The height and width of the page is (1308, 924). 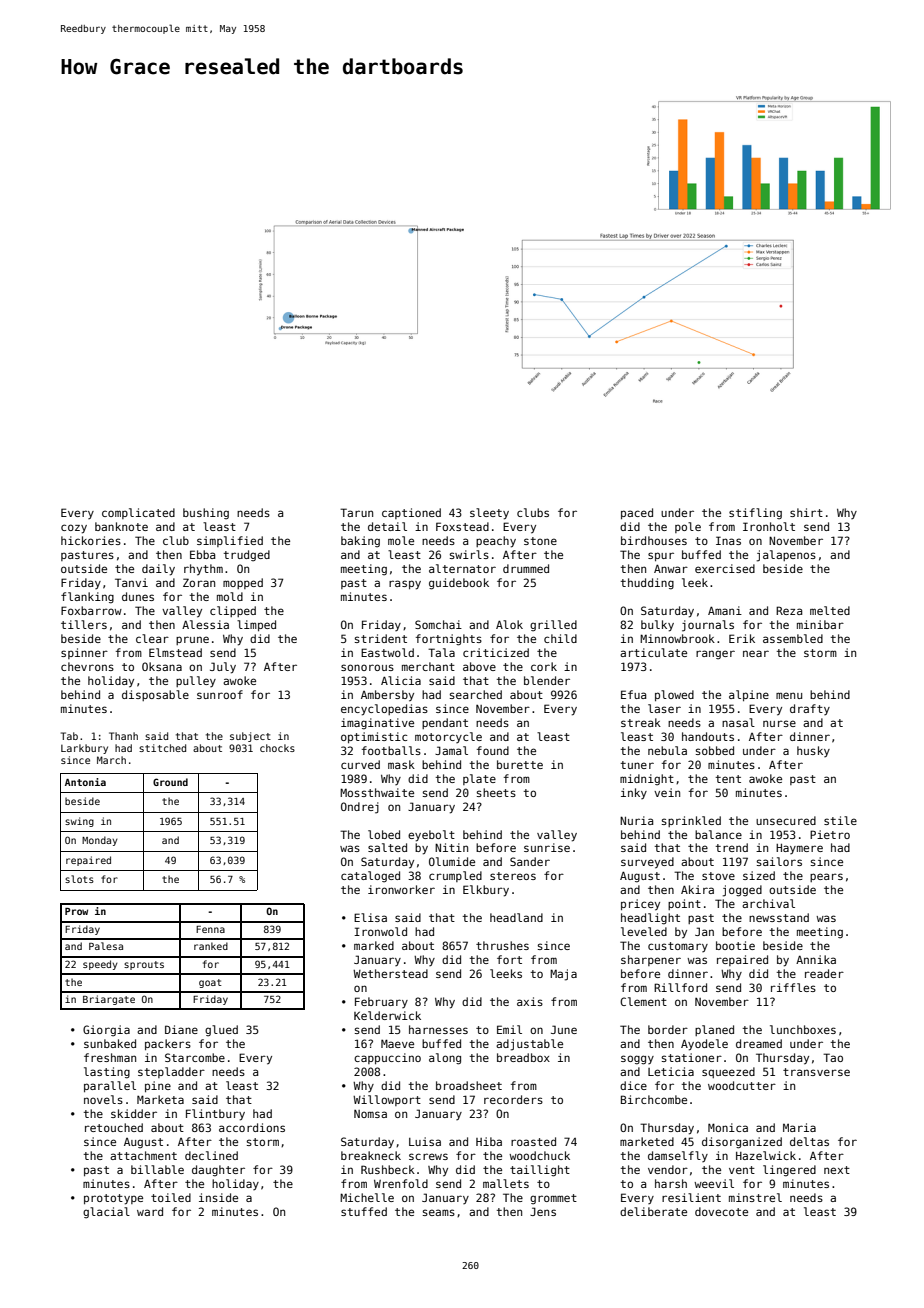 I want to click on headland, so click(x=516, y=917).
